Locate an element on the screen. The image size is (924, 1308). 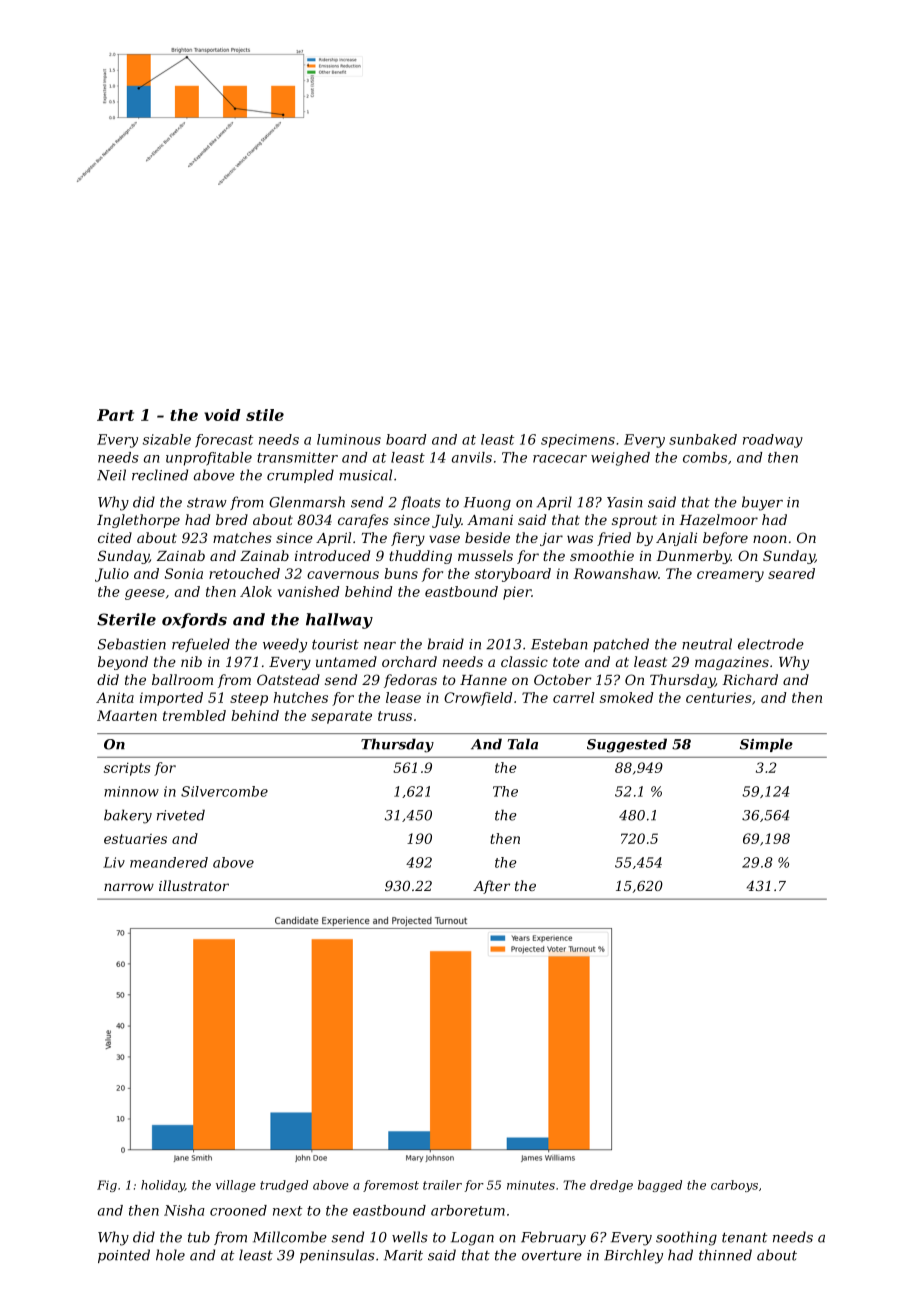
void is located at coordinates (222, 415).
